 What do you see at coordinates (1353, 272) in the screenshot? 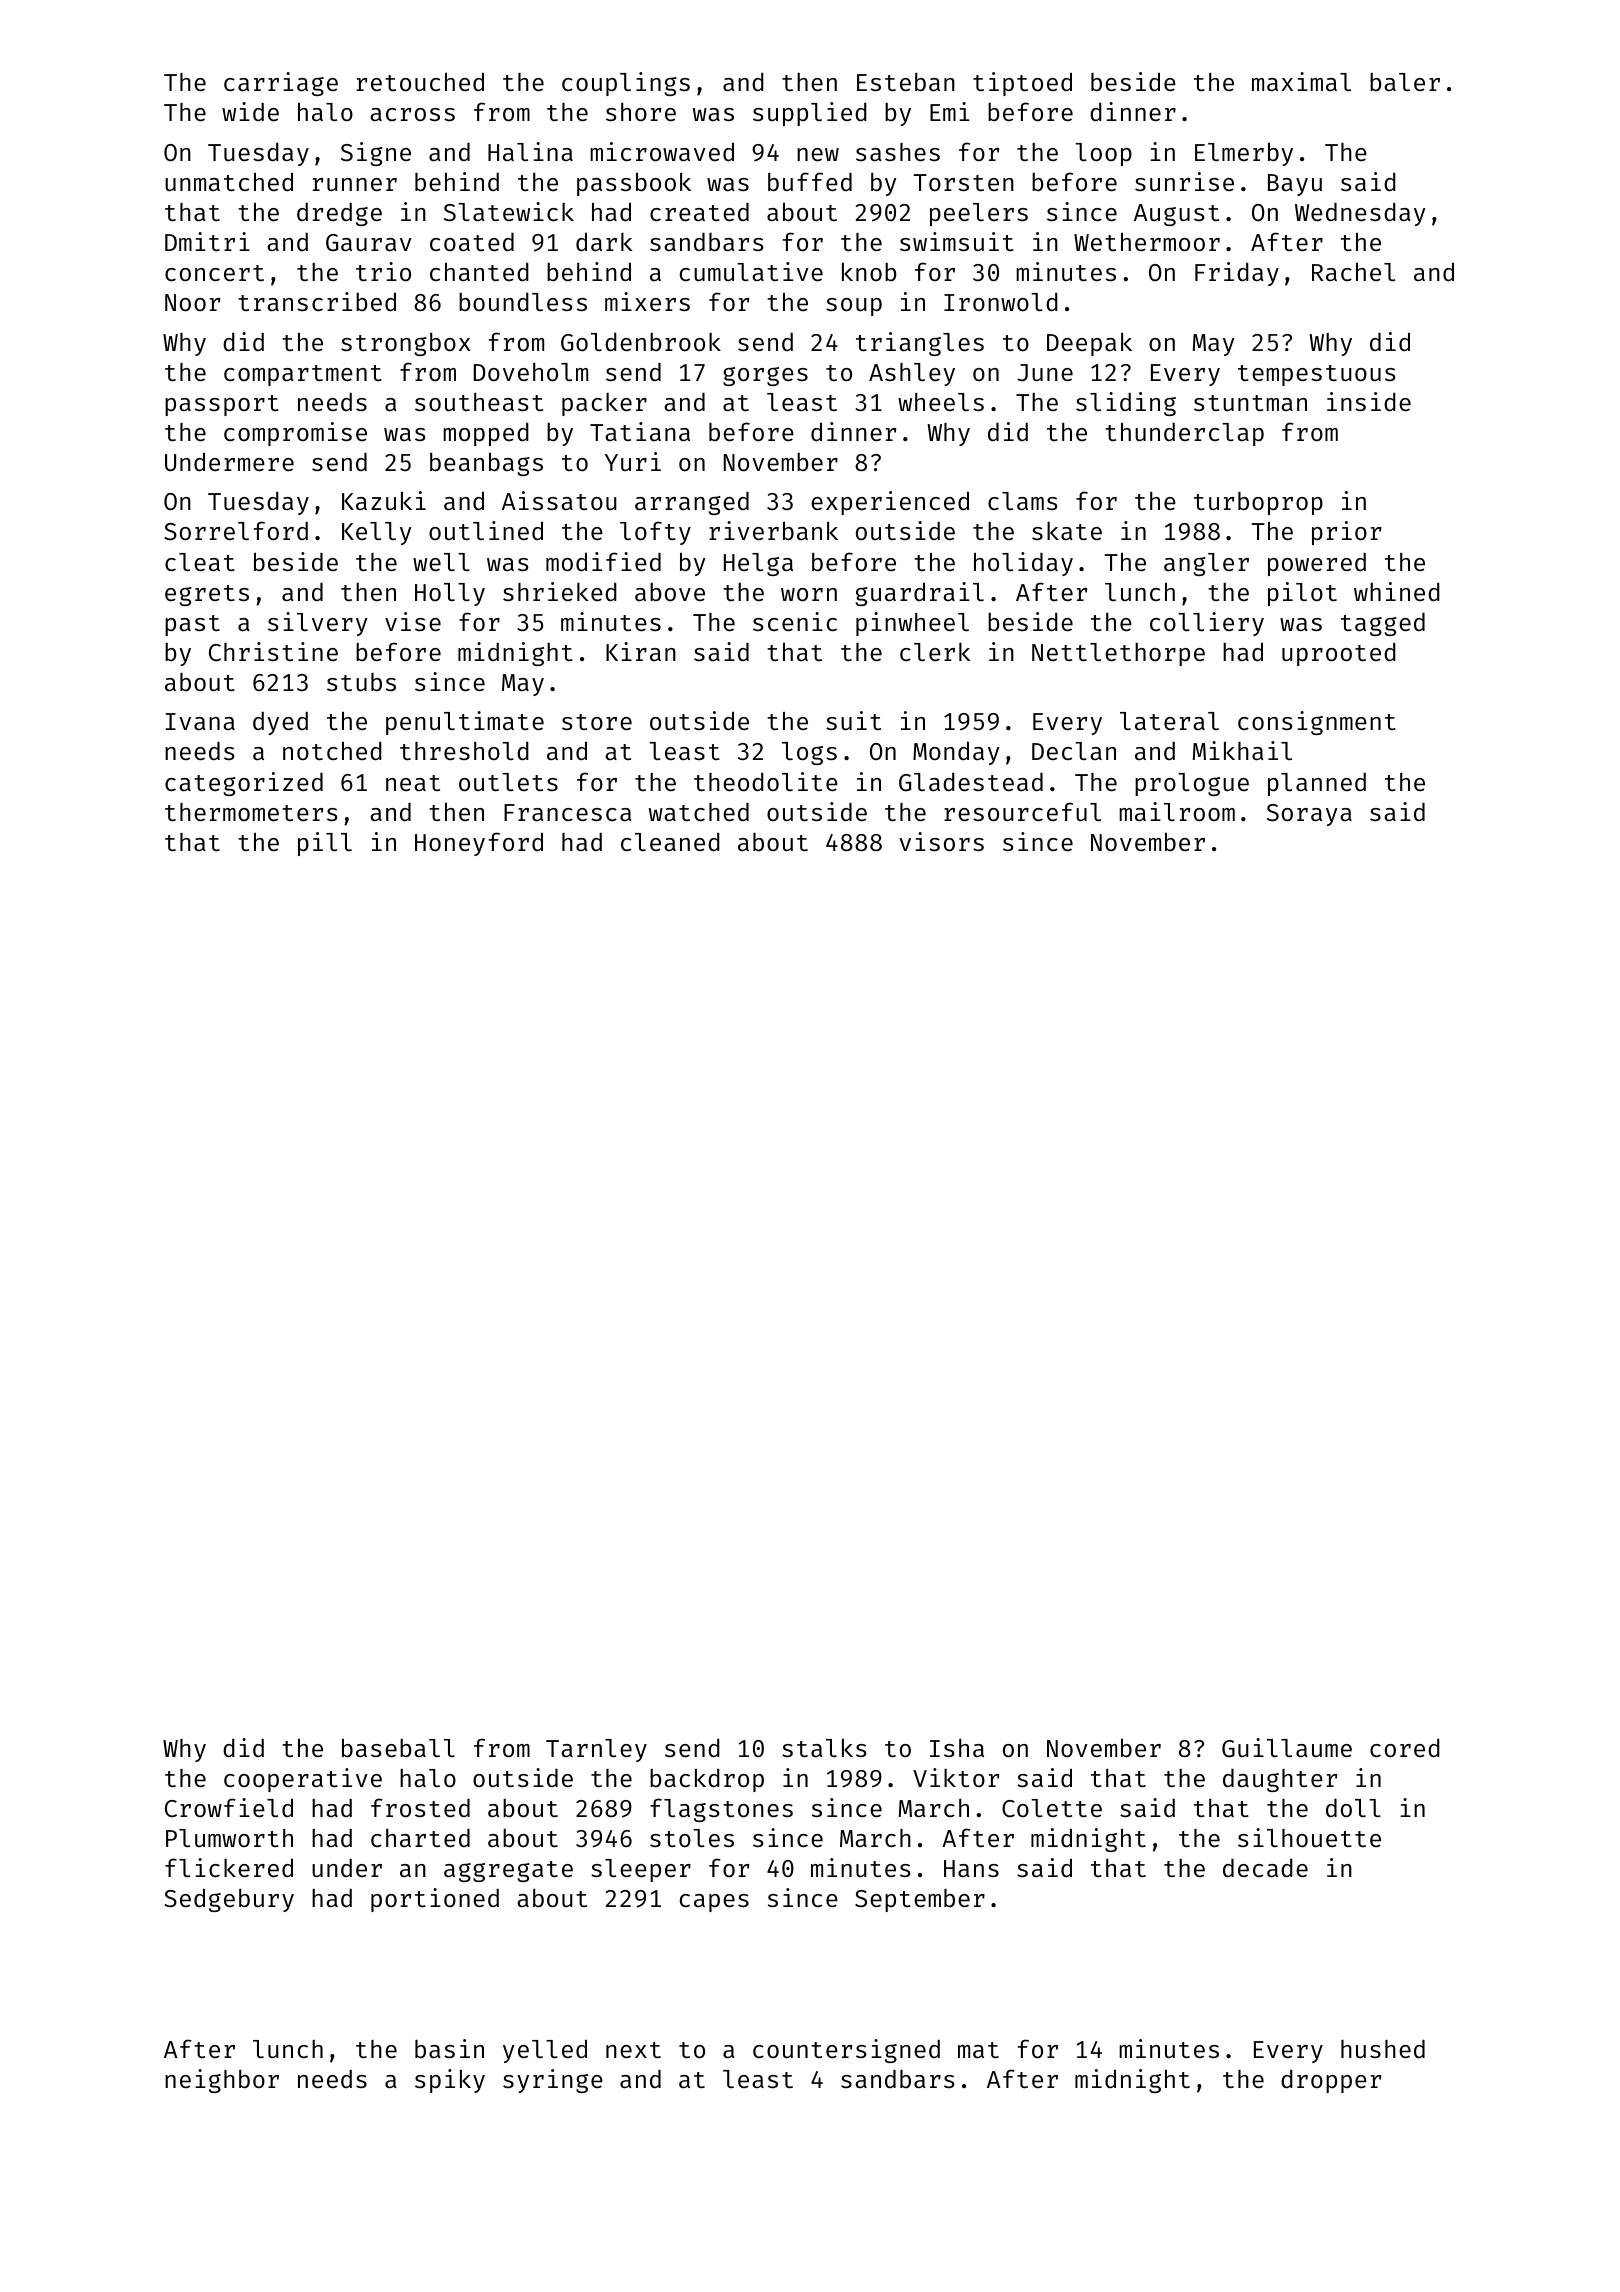
I see `Rachel` at bounding box center [1353, 272].
